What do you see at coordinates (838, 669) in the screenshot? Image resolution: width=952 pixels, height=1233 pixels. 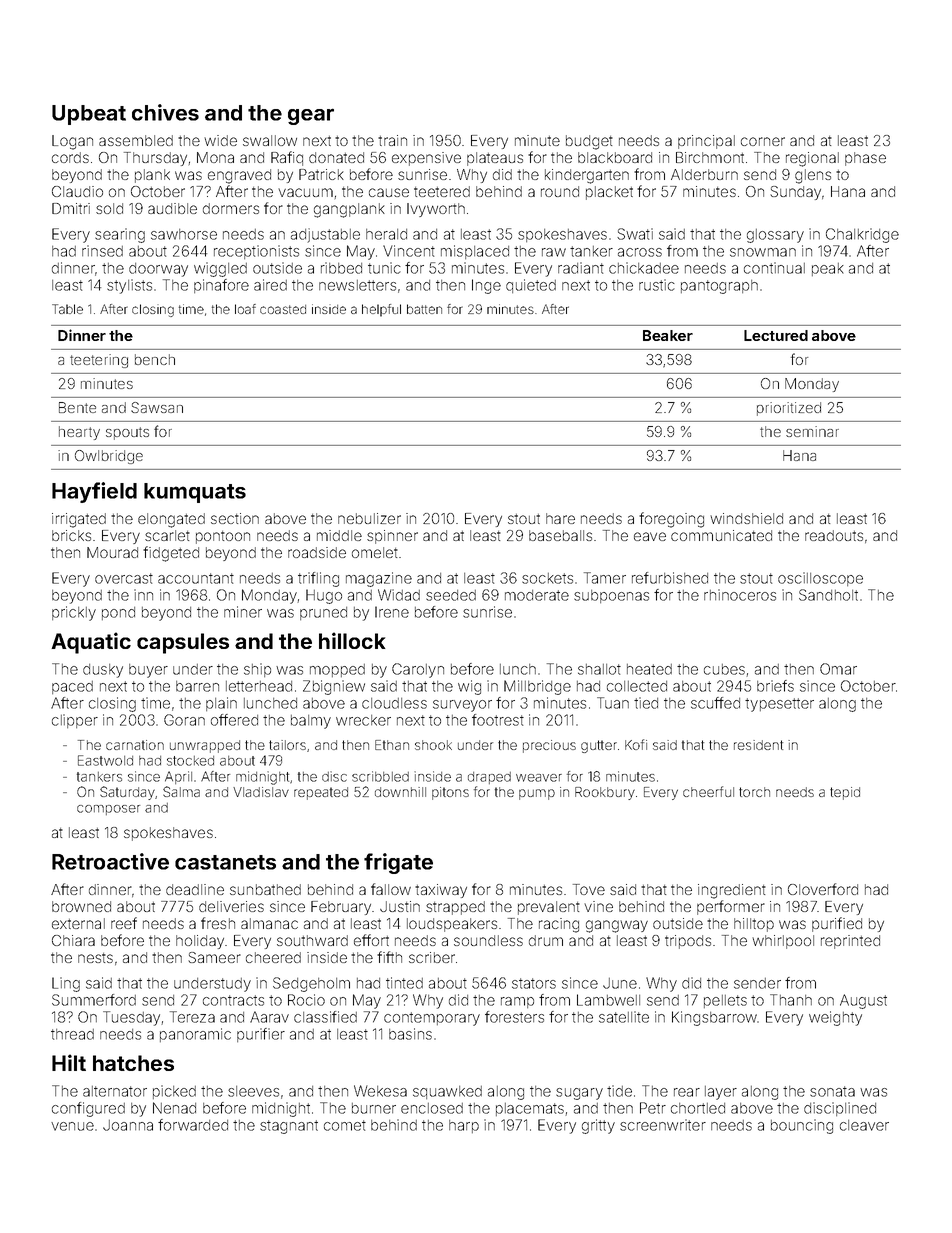 I see `Omar` at bounding box center [838, 669].
